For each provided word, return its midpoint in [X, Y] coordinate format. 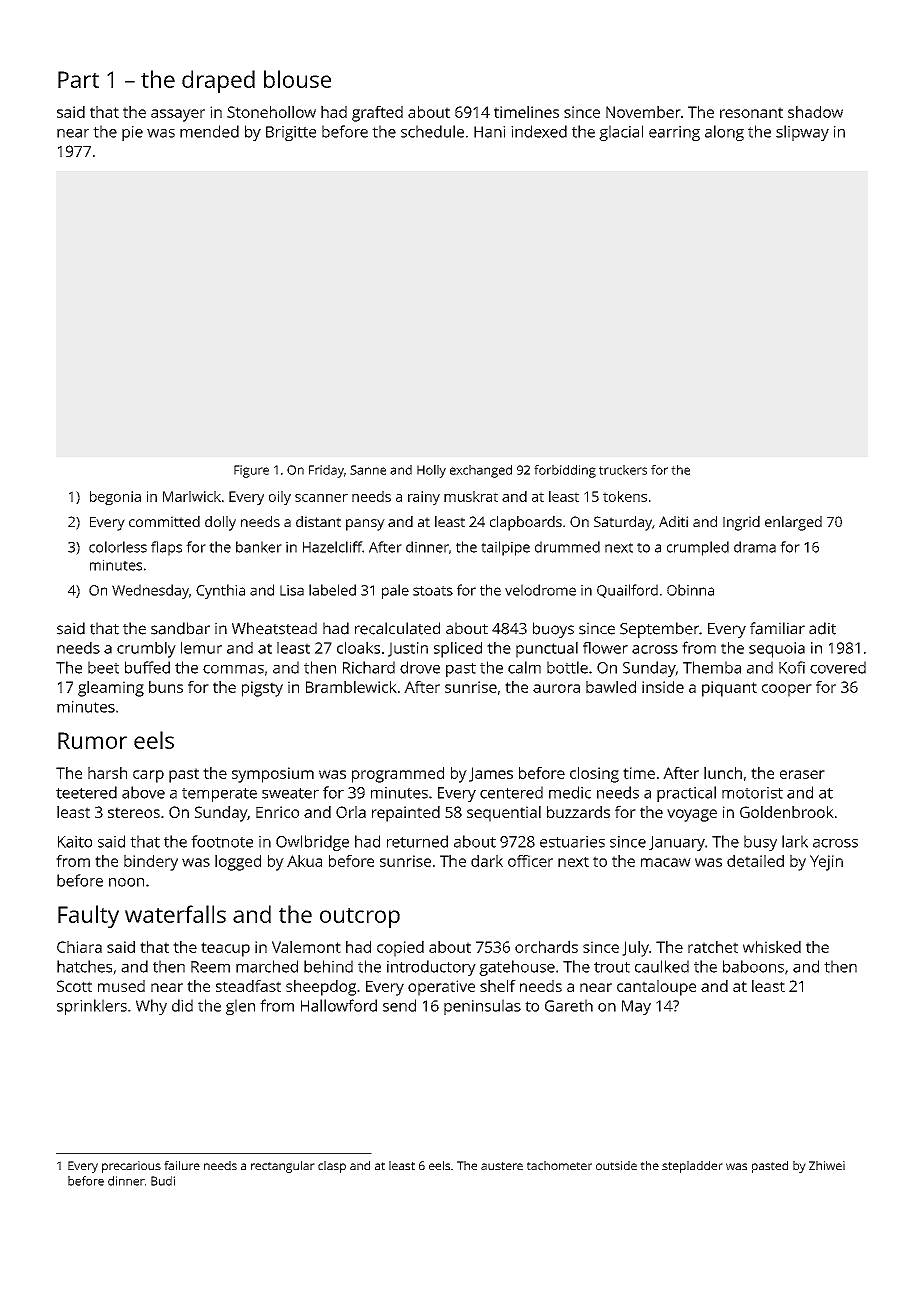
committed [164, 521]
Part [78, 79]
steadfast [248, 986]
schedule [432, 131]
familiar [777, 628]
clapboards [526, 523]
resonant [751, 112]
